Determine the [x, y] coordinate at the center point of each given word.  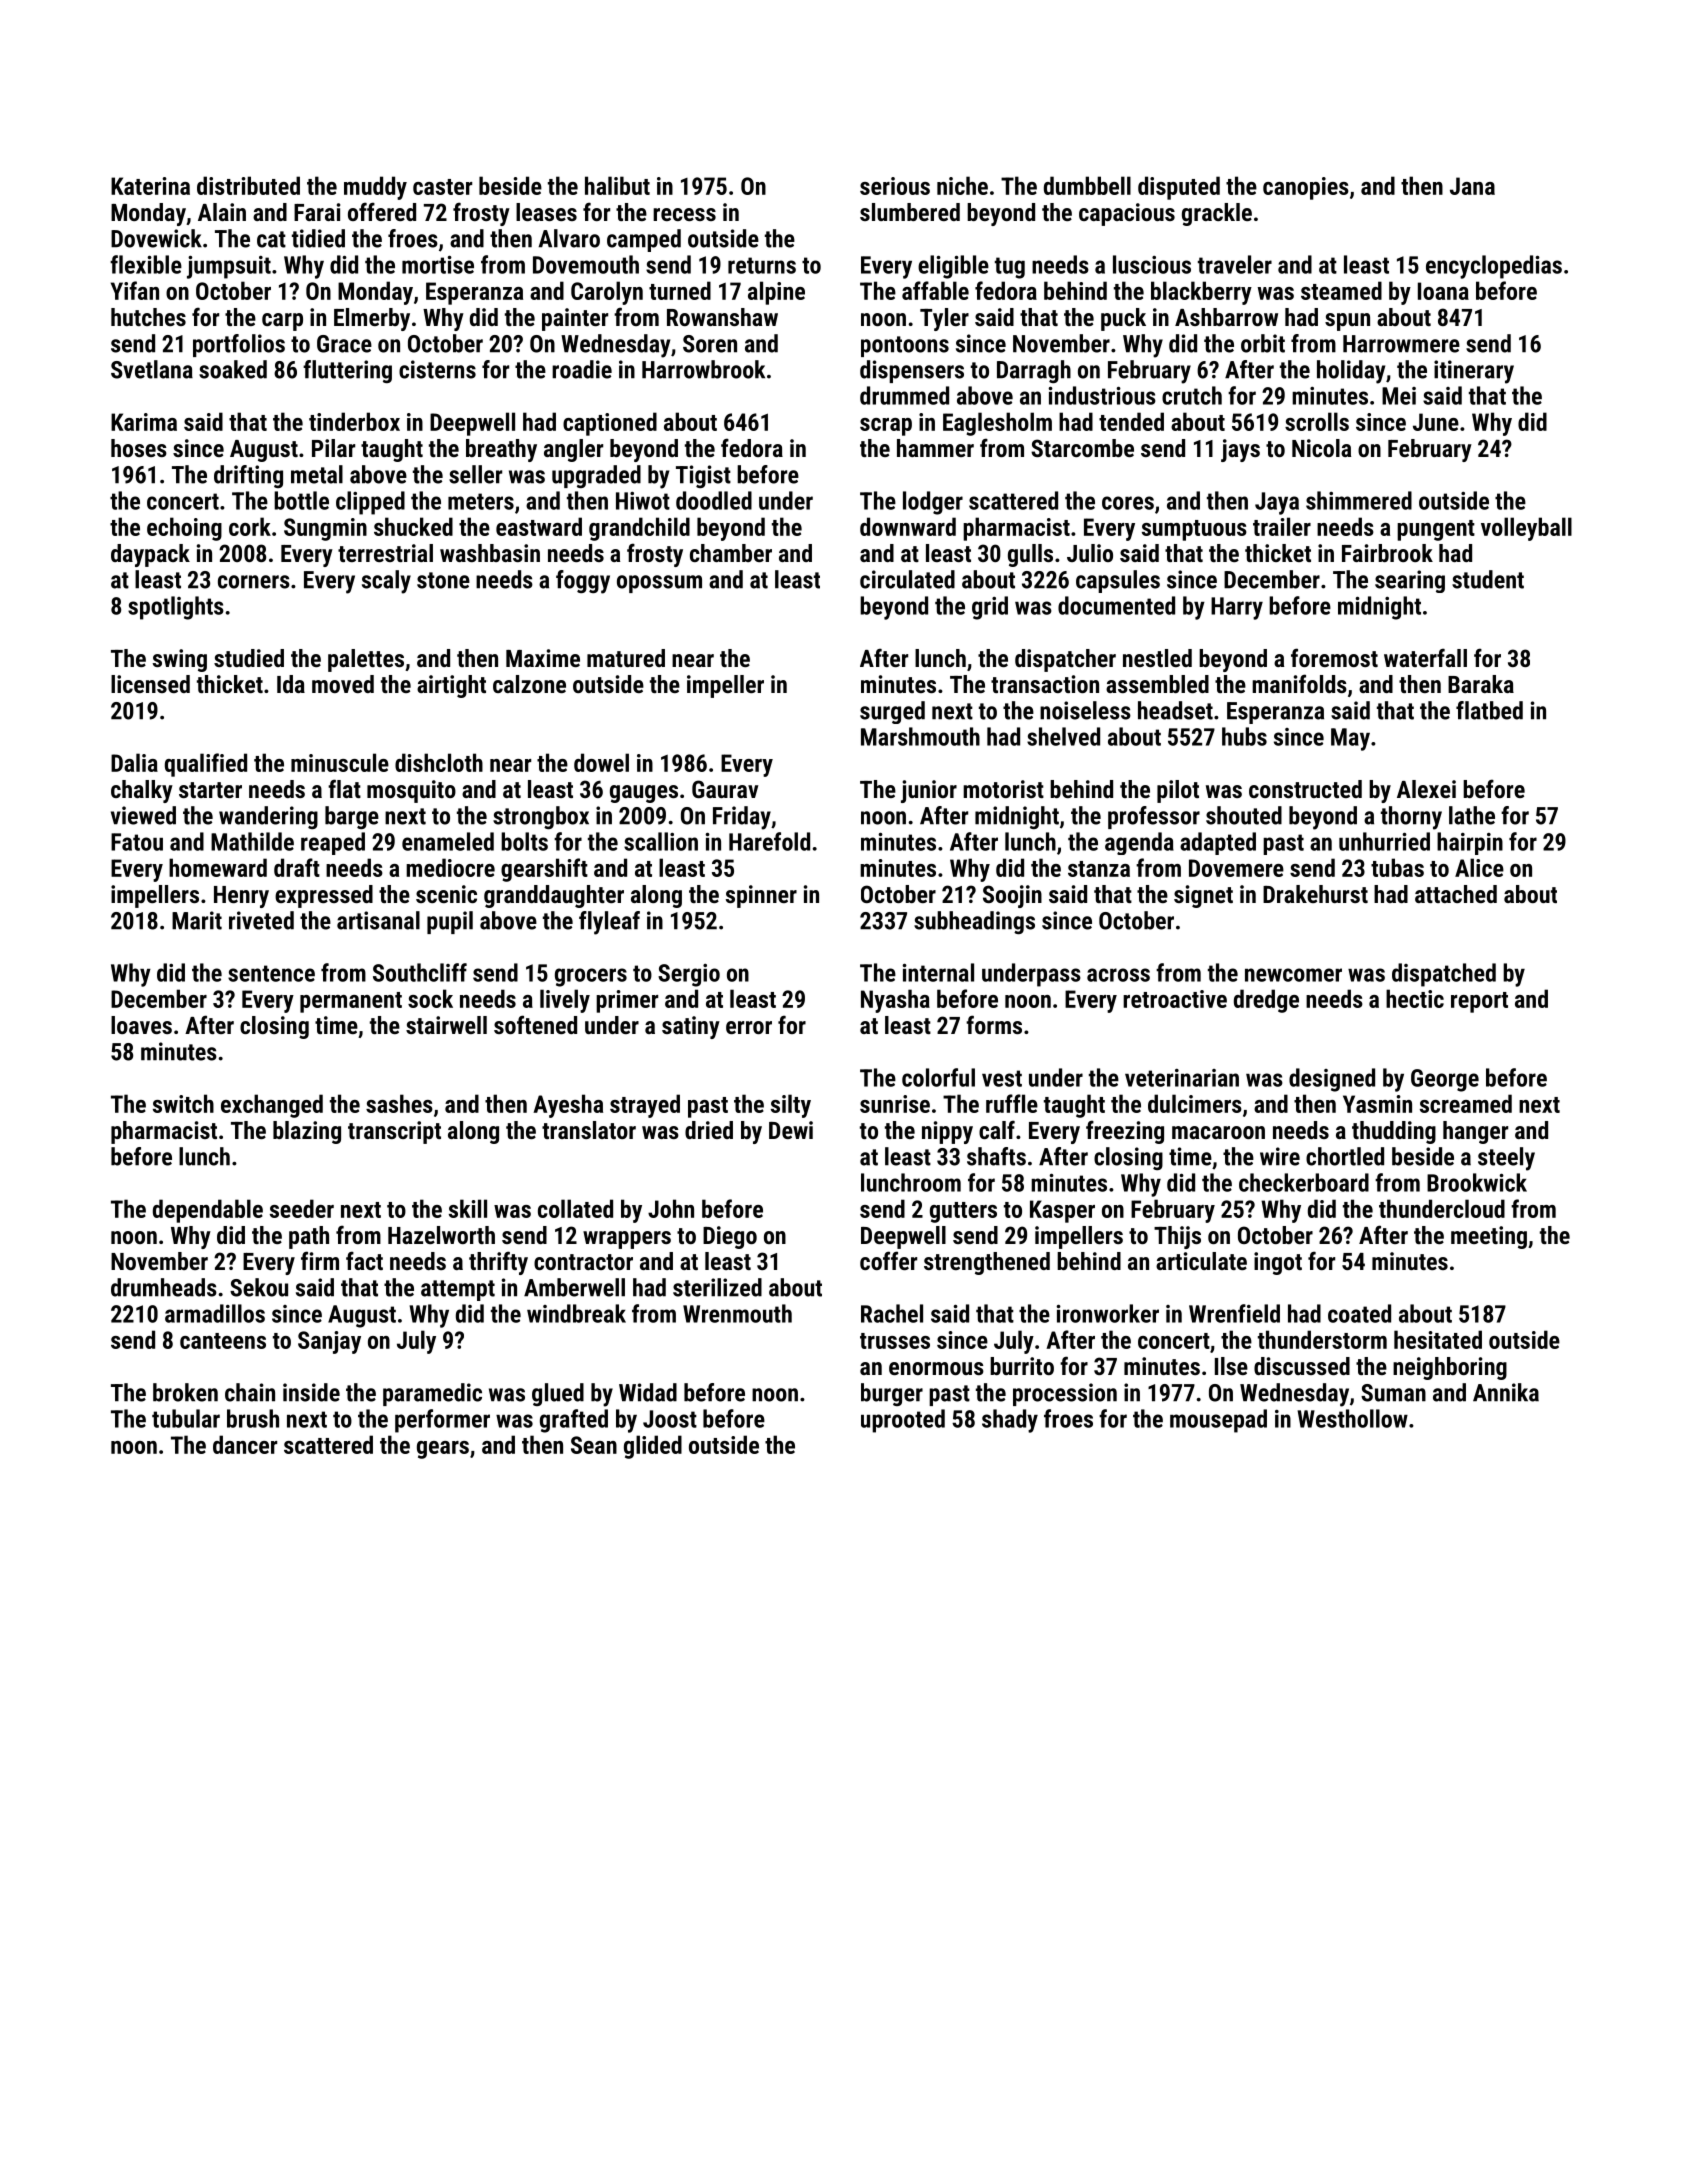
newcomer [1293, 975]
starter [210, 790]
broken [185, 1392]
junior [929, 791]
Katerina [150, 186]
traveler [1235, 264]
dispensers [912, 371]
